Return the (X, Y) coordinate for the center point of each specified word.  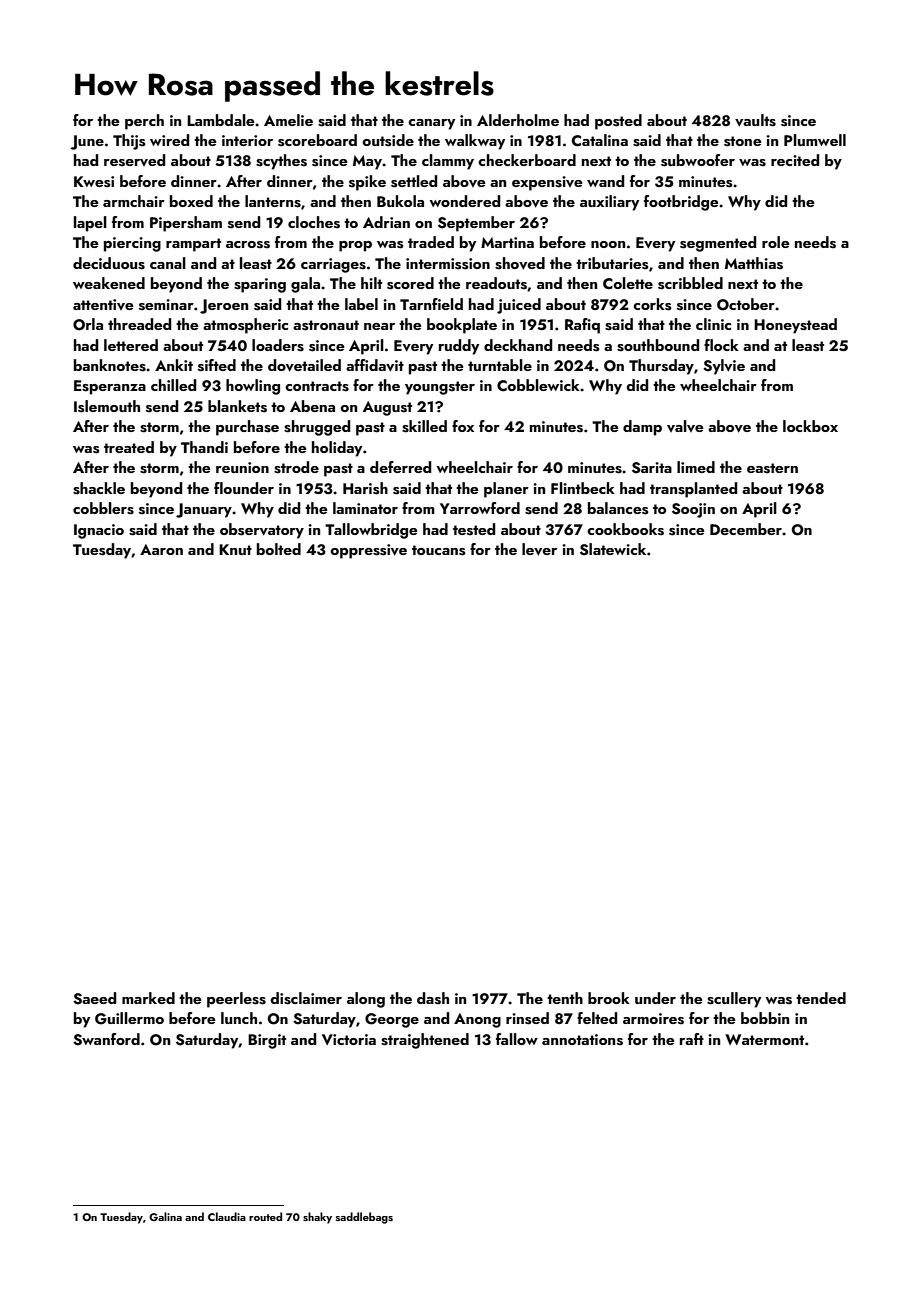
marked (148, 998)
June (87, 142)
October (746, 304)
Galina (165, 1216)
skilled (424, 426)
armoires (653, 1019)
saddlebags (364, 1218)
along (366, 1000)
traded (431, 242)
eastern (772, 468)
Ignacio (99, 531)
